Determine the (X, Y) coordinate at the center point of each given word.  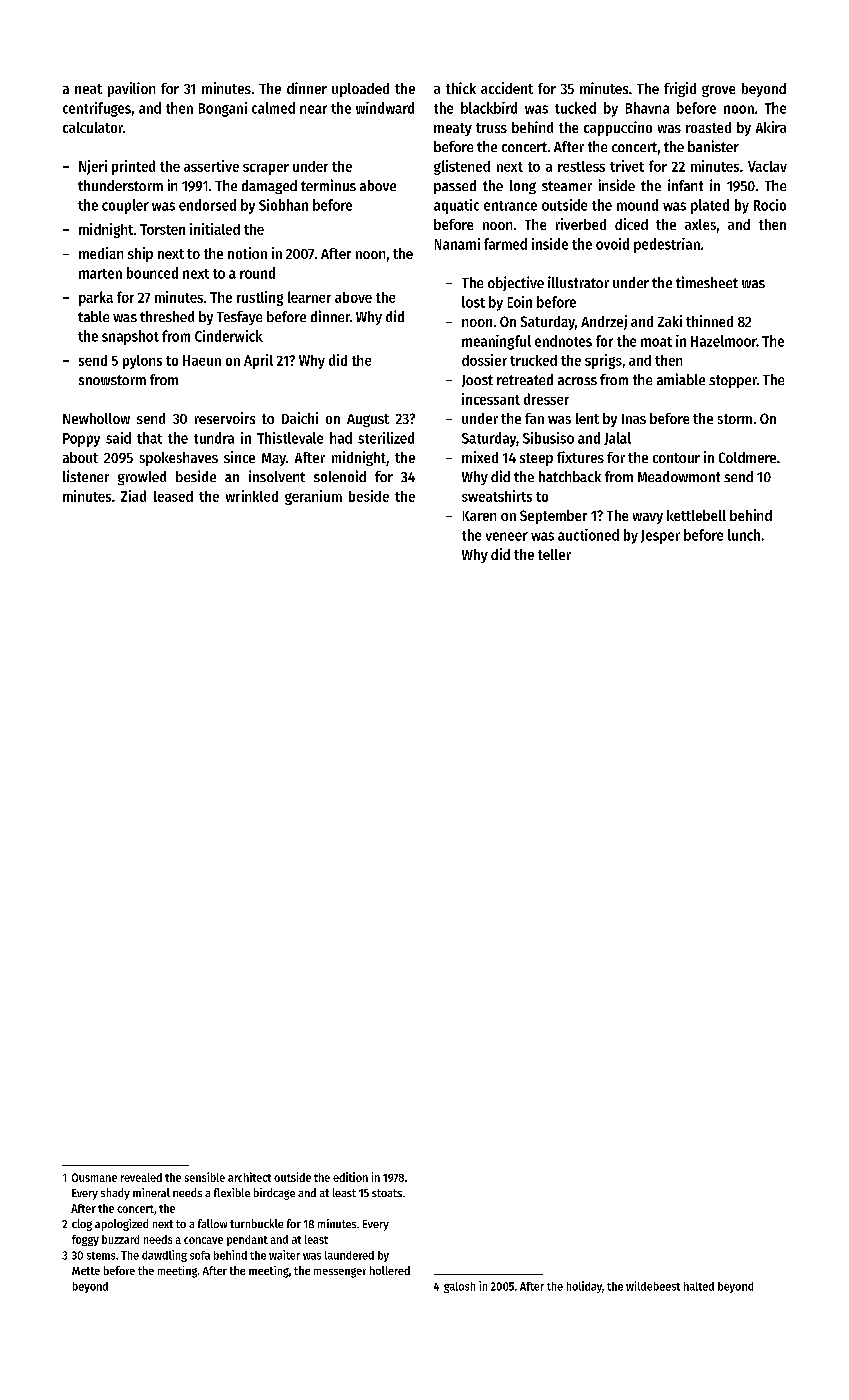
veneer (507, 536)
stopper (733, 381)
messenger (340, 1273)
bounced (152, 273)
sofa (200, 1255)
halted (699, 1286)
